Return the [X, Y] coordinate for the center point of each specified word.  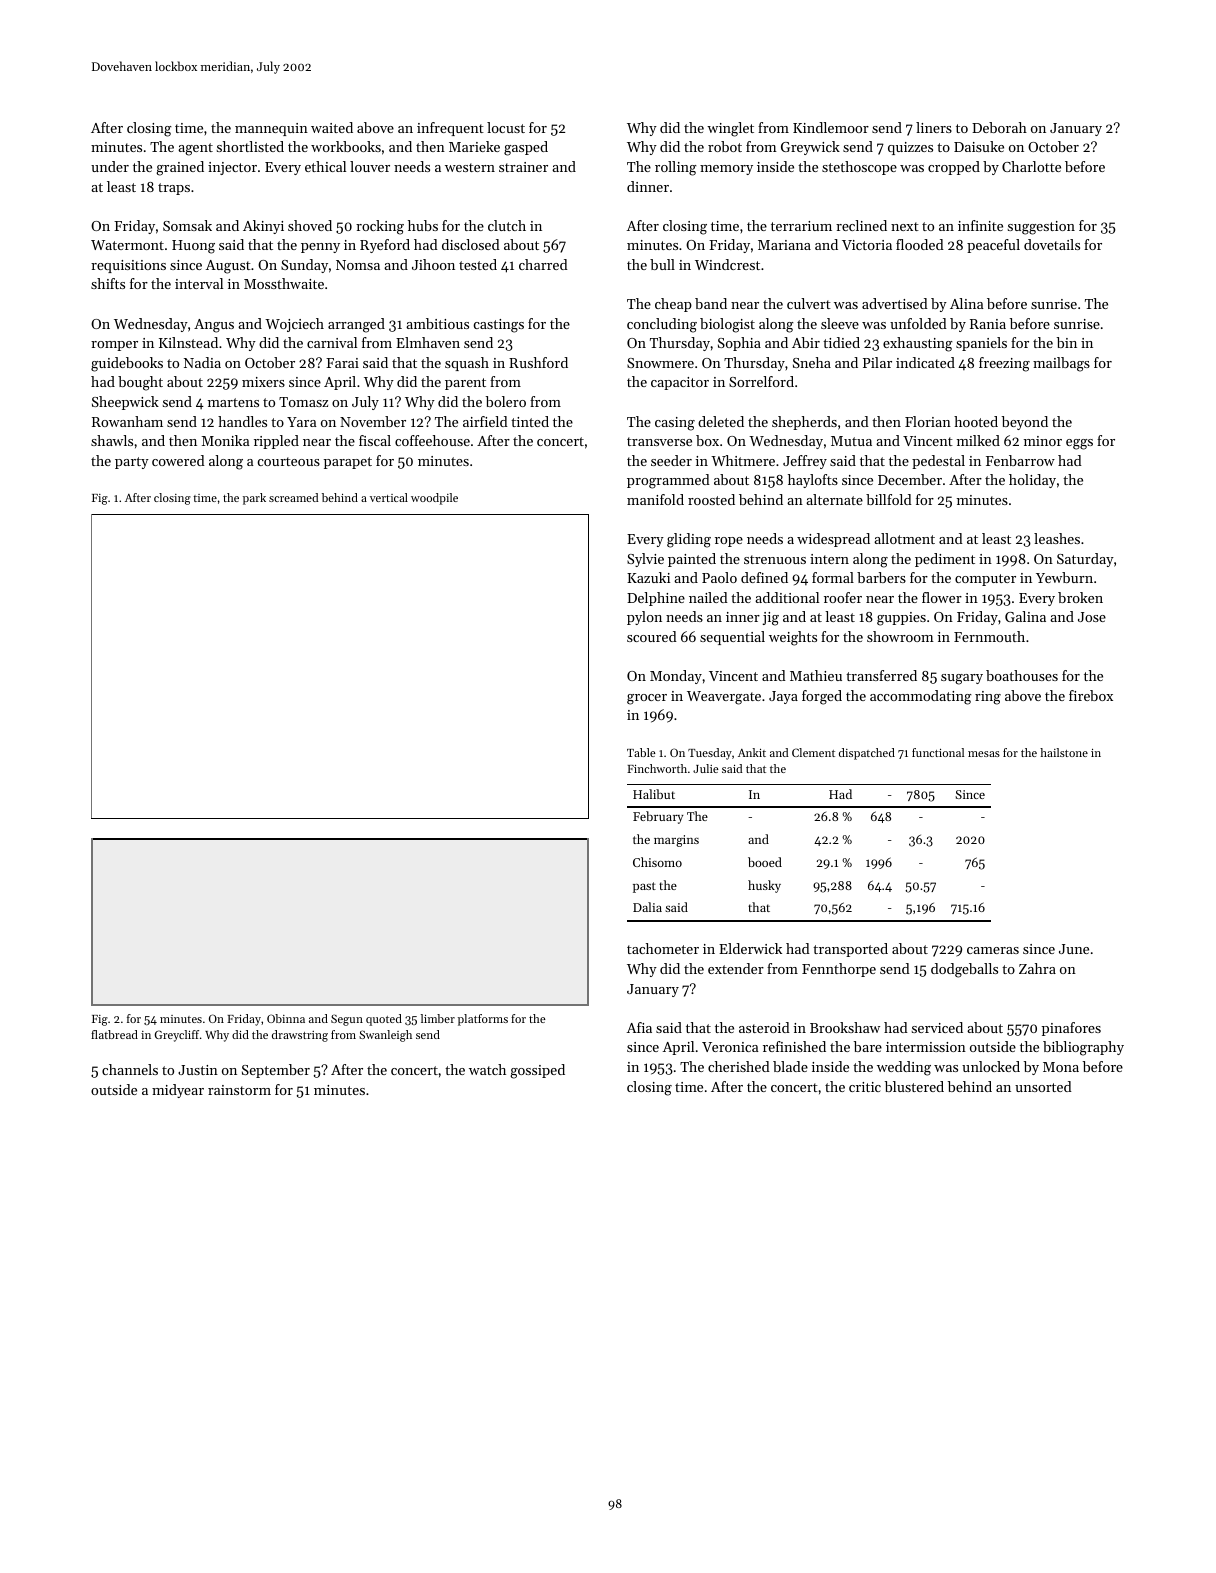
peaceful [993, 246]
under [110, 166]
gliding [689, 540]
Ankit [752, 752]
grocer [647, 699]
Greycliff [177, 1036]
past [644, 887]
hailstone [1064, 752]
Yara [302, 422]
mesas [984, 754]
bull [662, 264]
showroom [900, 636]
